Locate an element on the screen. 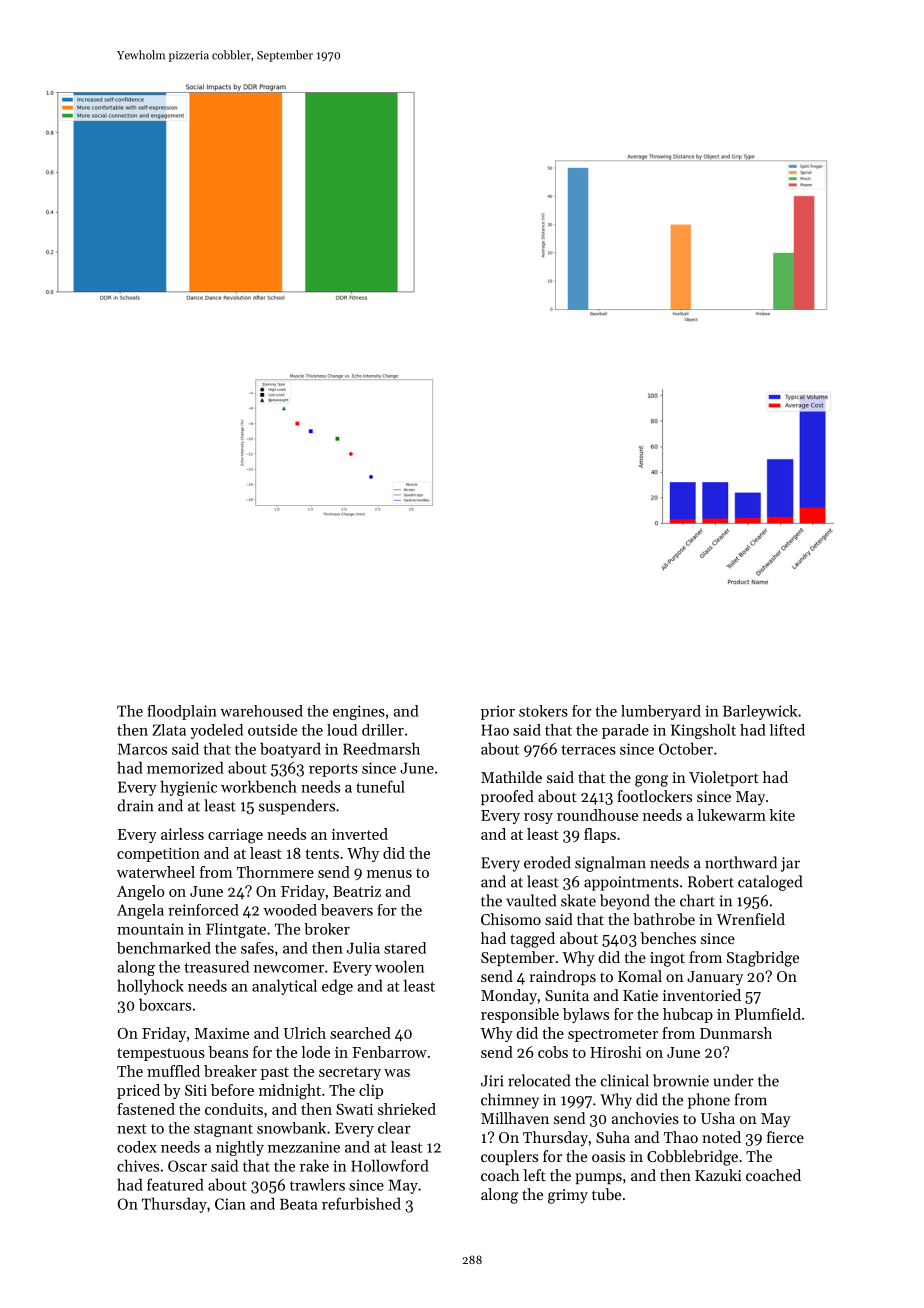 The height and width of the screenshot is (1308, 924). waterwheel is located at coordinates (156, 872).
